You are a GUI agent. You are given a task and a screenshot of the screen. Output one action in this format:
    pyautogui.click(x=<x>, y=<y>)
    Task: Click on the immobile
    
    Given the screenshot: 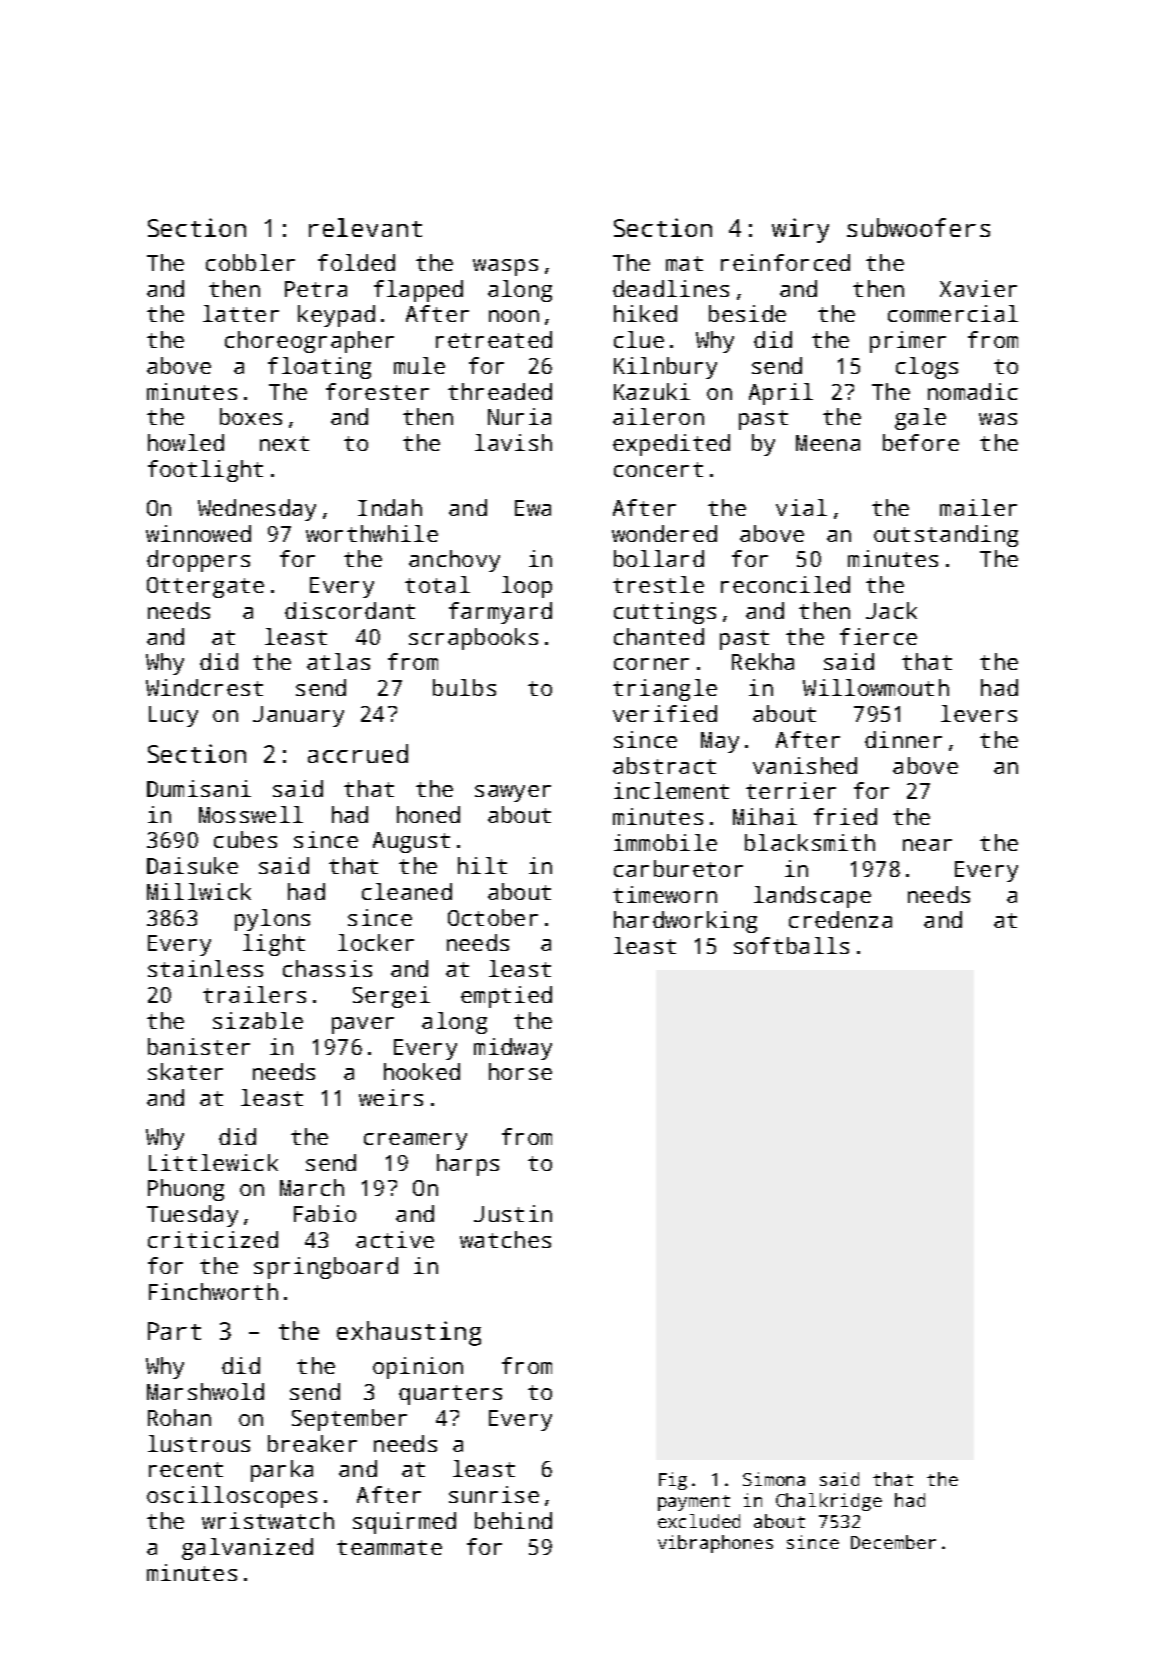 What is the action you would take?
    pyautogui.click(x=665, y=842)
